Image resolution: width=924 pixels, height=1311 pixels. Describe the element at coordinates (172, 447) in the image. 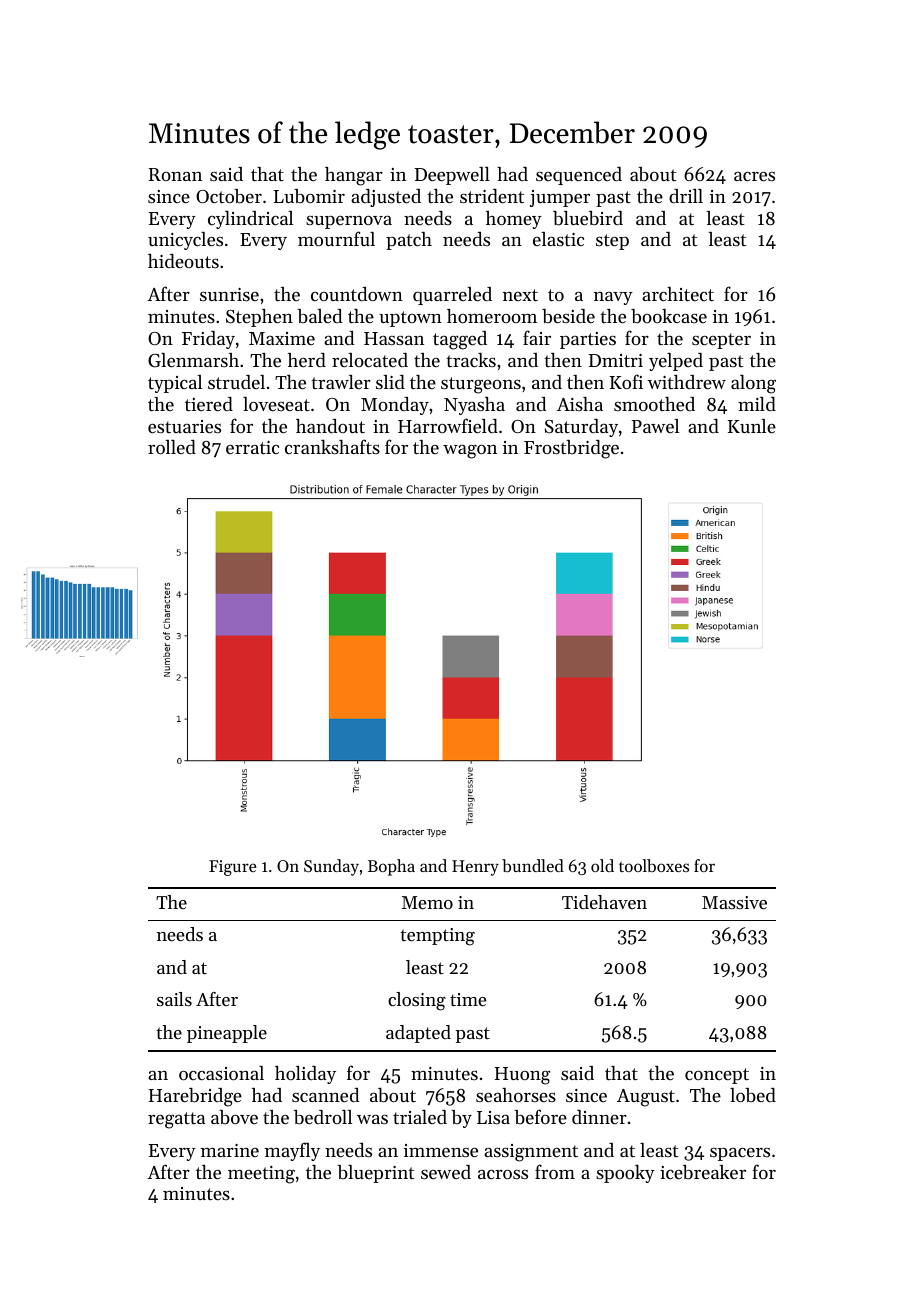

I see `rolled` at that location.
